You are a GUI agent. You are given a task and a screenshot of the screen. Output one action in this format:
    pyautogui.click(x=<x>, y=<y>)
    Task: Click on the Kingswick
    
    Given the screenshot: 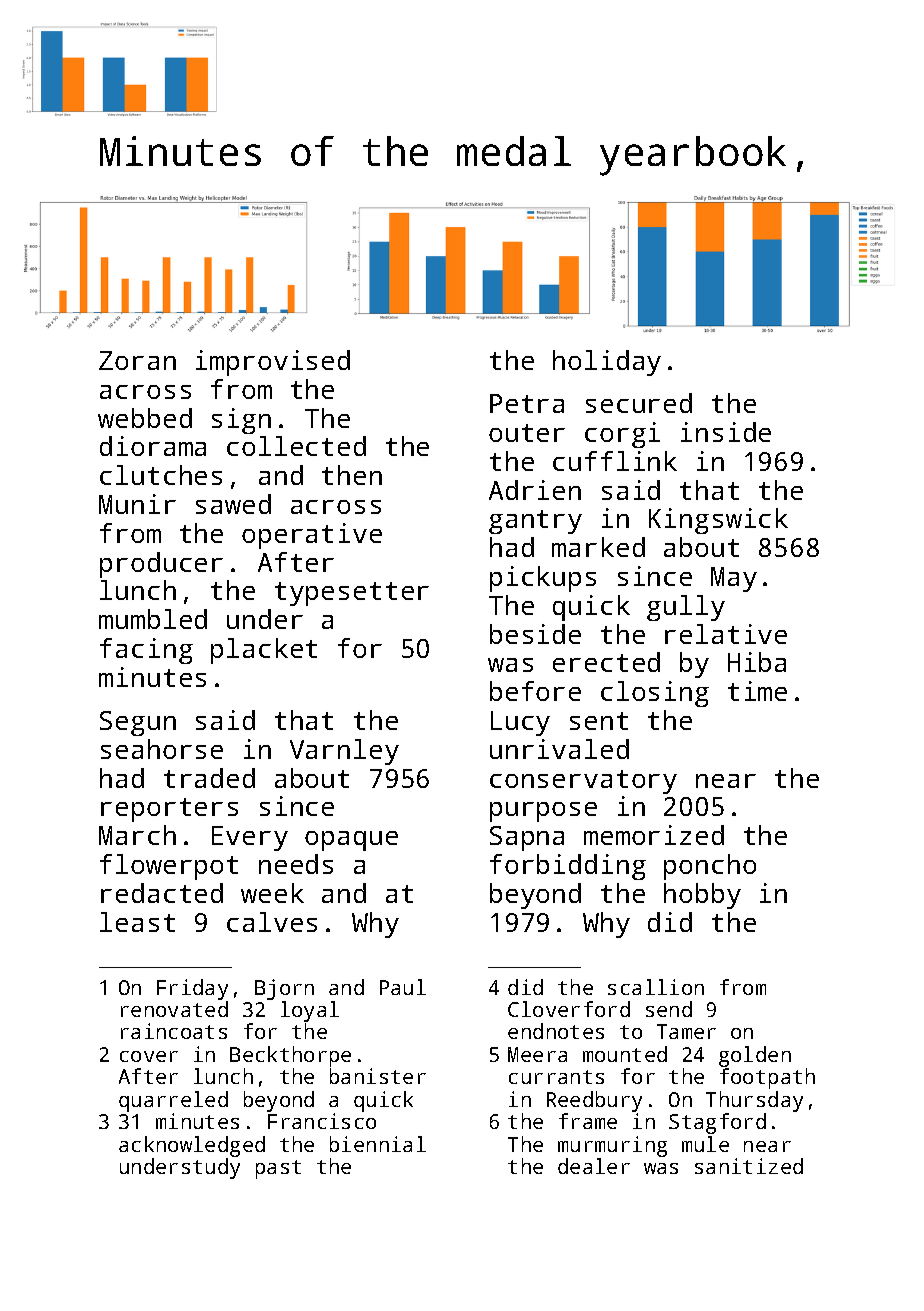 What is the action you would take?
    pyautogui.click(x=718, y=521)
